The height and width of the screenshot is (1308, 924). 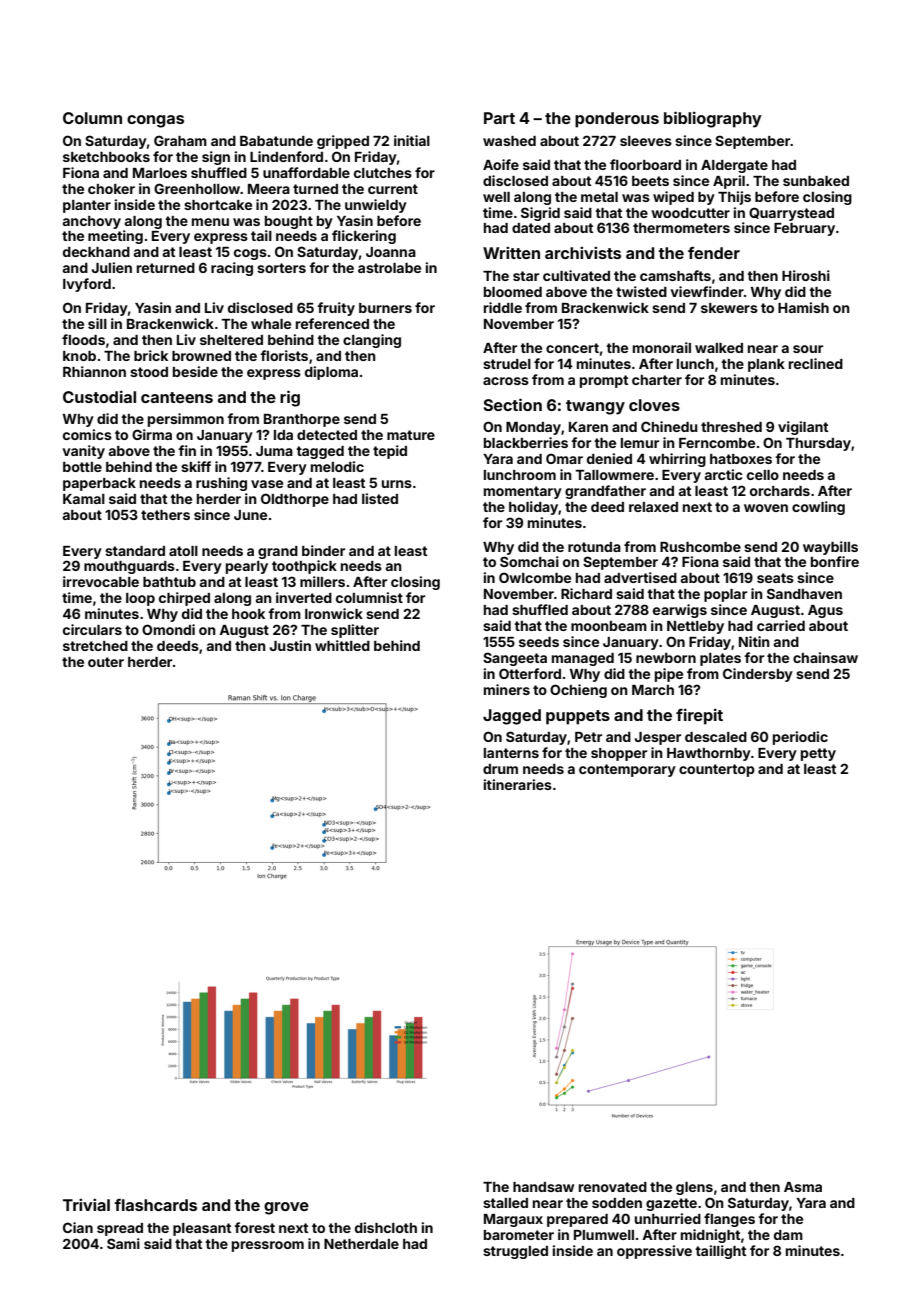 I want to click on handsaw, so click(x=543, y=1187).
